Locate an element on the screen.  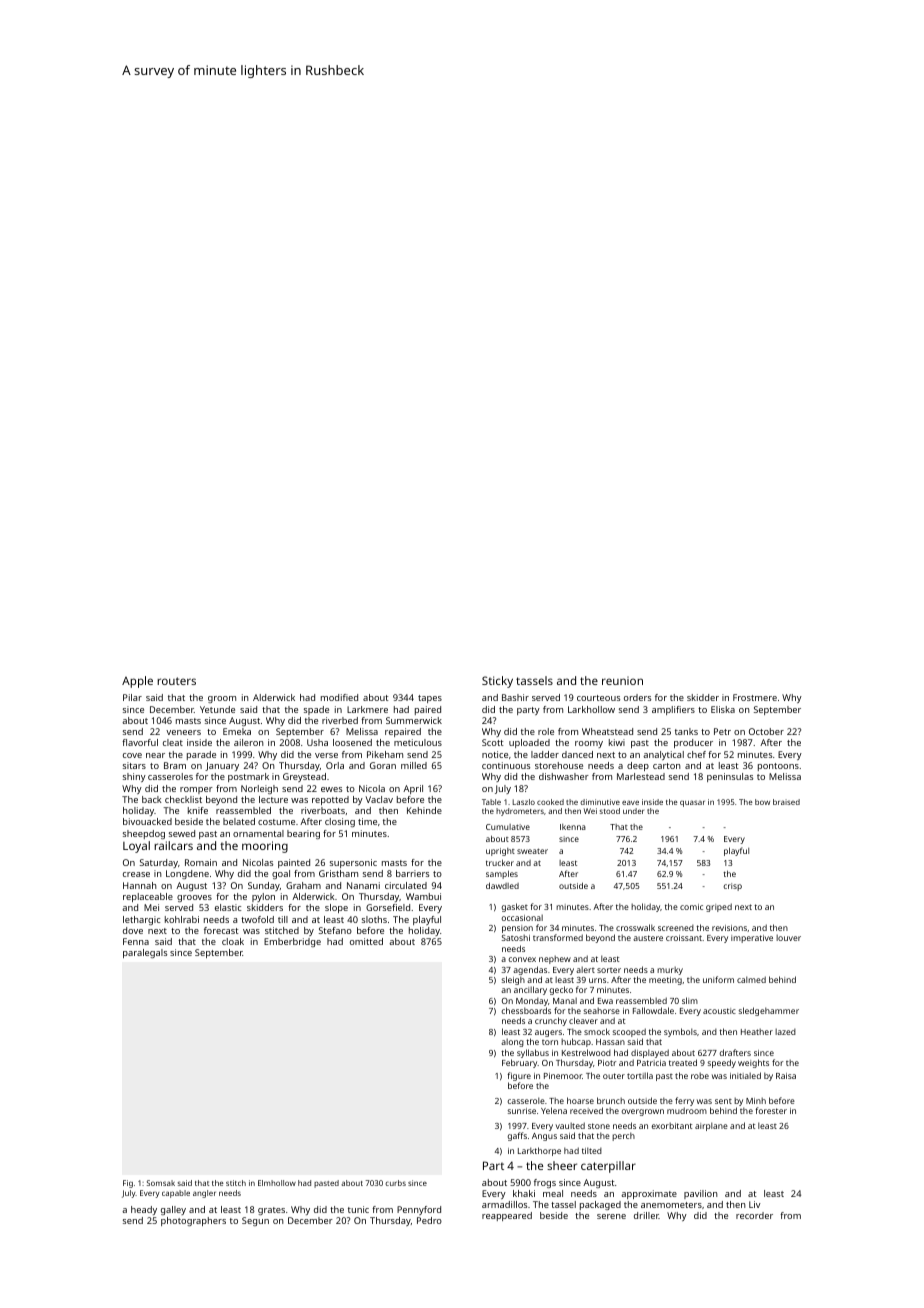
armadillos is located at coordinates (504, 1204).
